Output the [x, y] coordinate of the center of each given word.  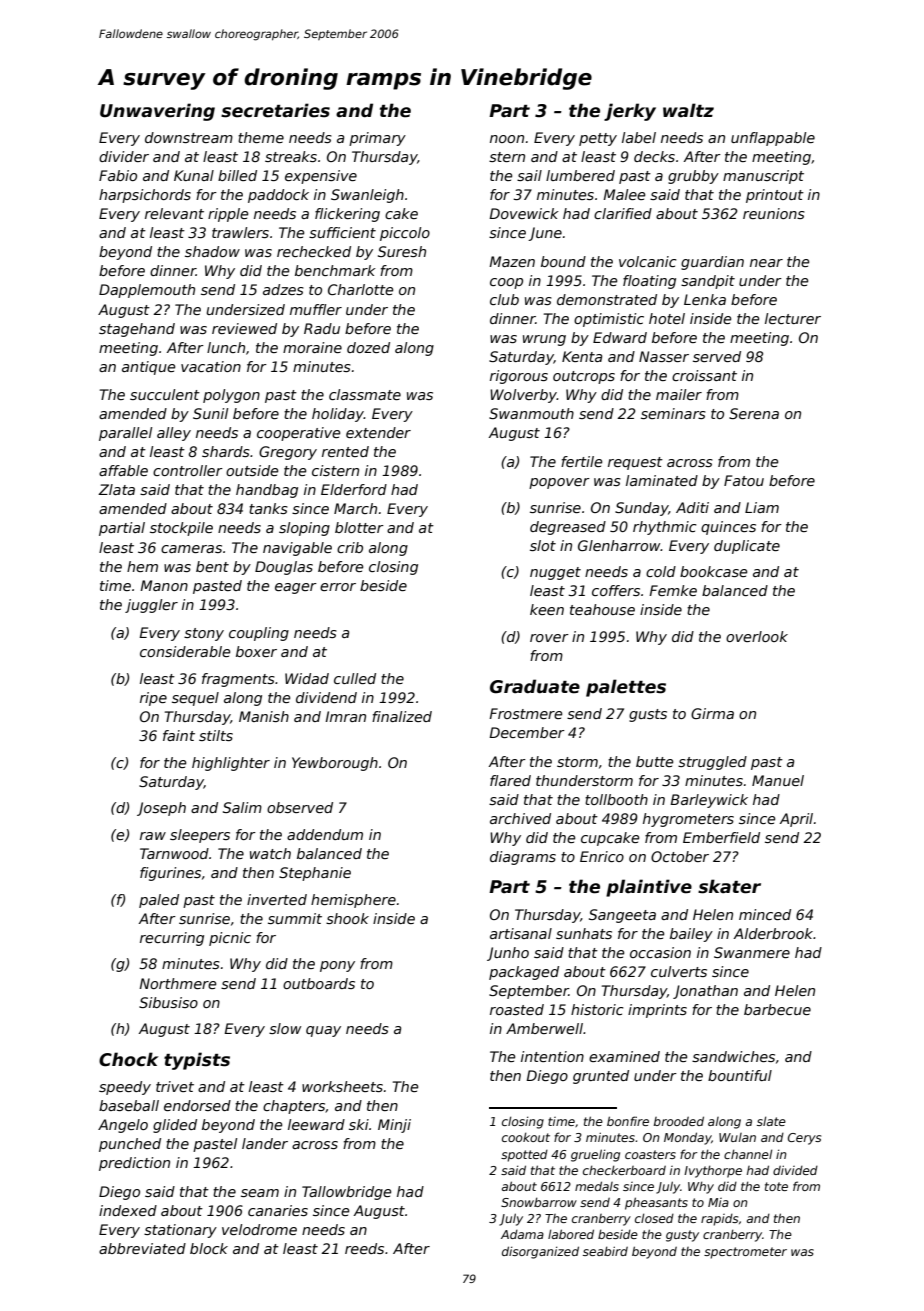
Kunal [194, 175]
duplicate [747, 547]
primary [377, 139]
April [796, 820]
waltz [688, 110]
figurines [170, 874]
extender [378, 432]
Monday [687, 1138]
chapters [294, 1107]
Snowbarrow [539, 1202]
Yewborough [335, 764]
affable [123, 470]
